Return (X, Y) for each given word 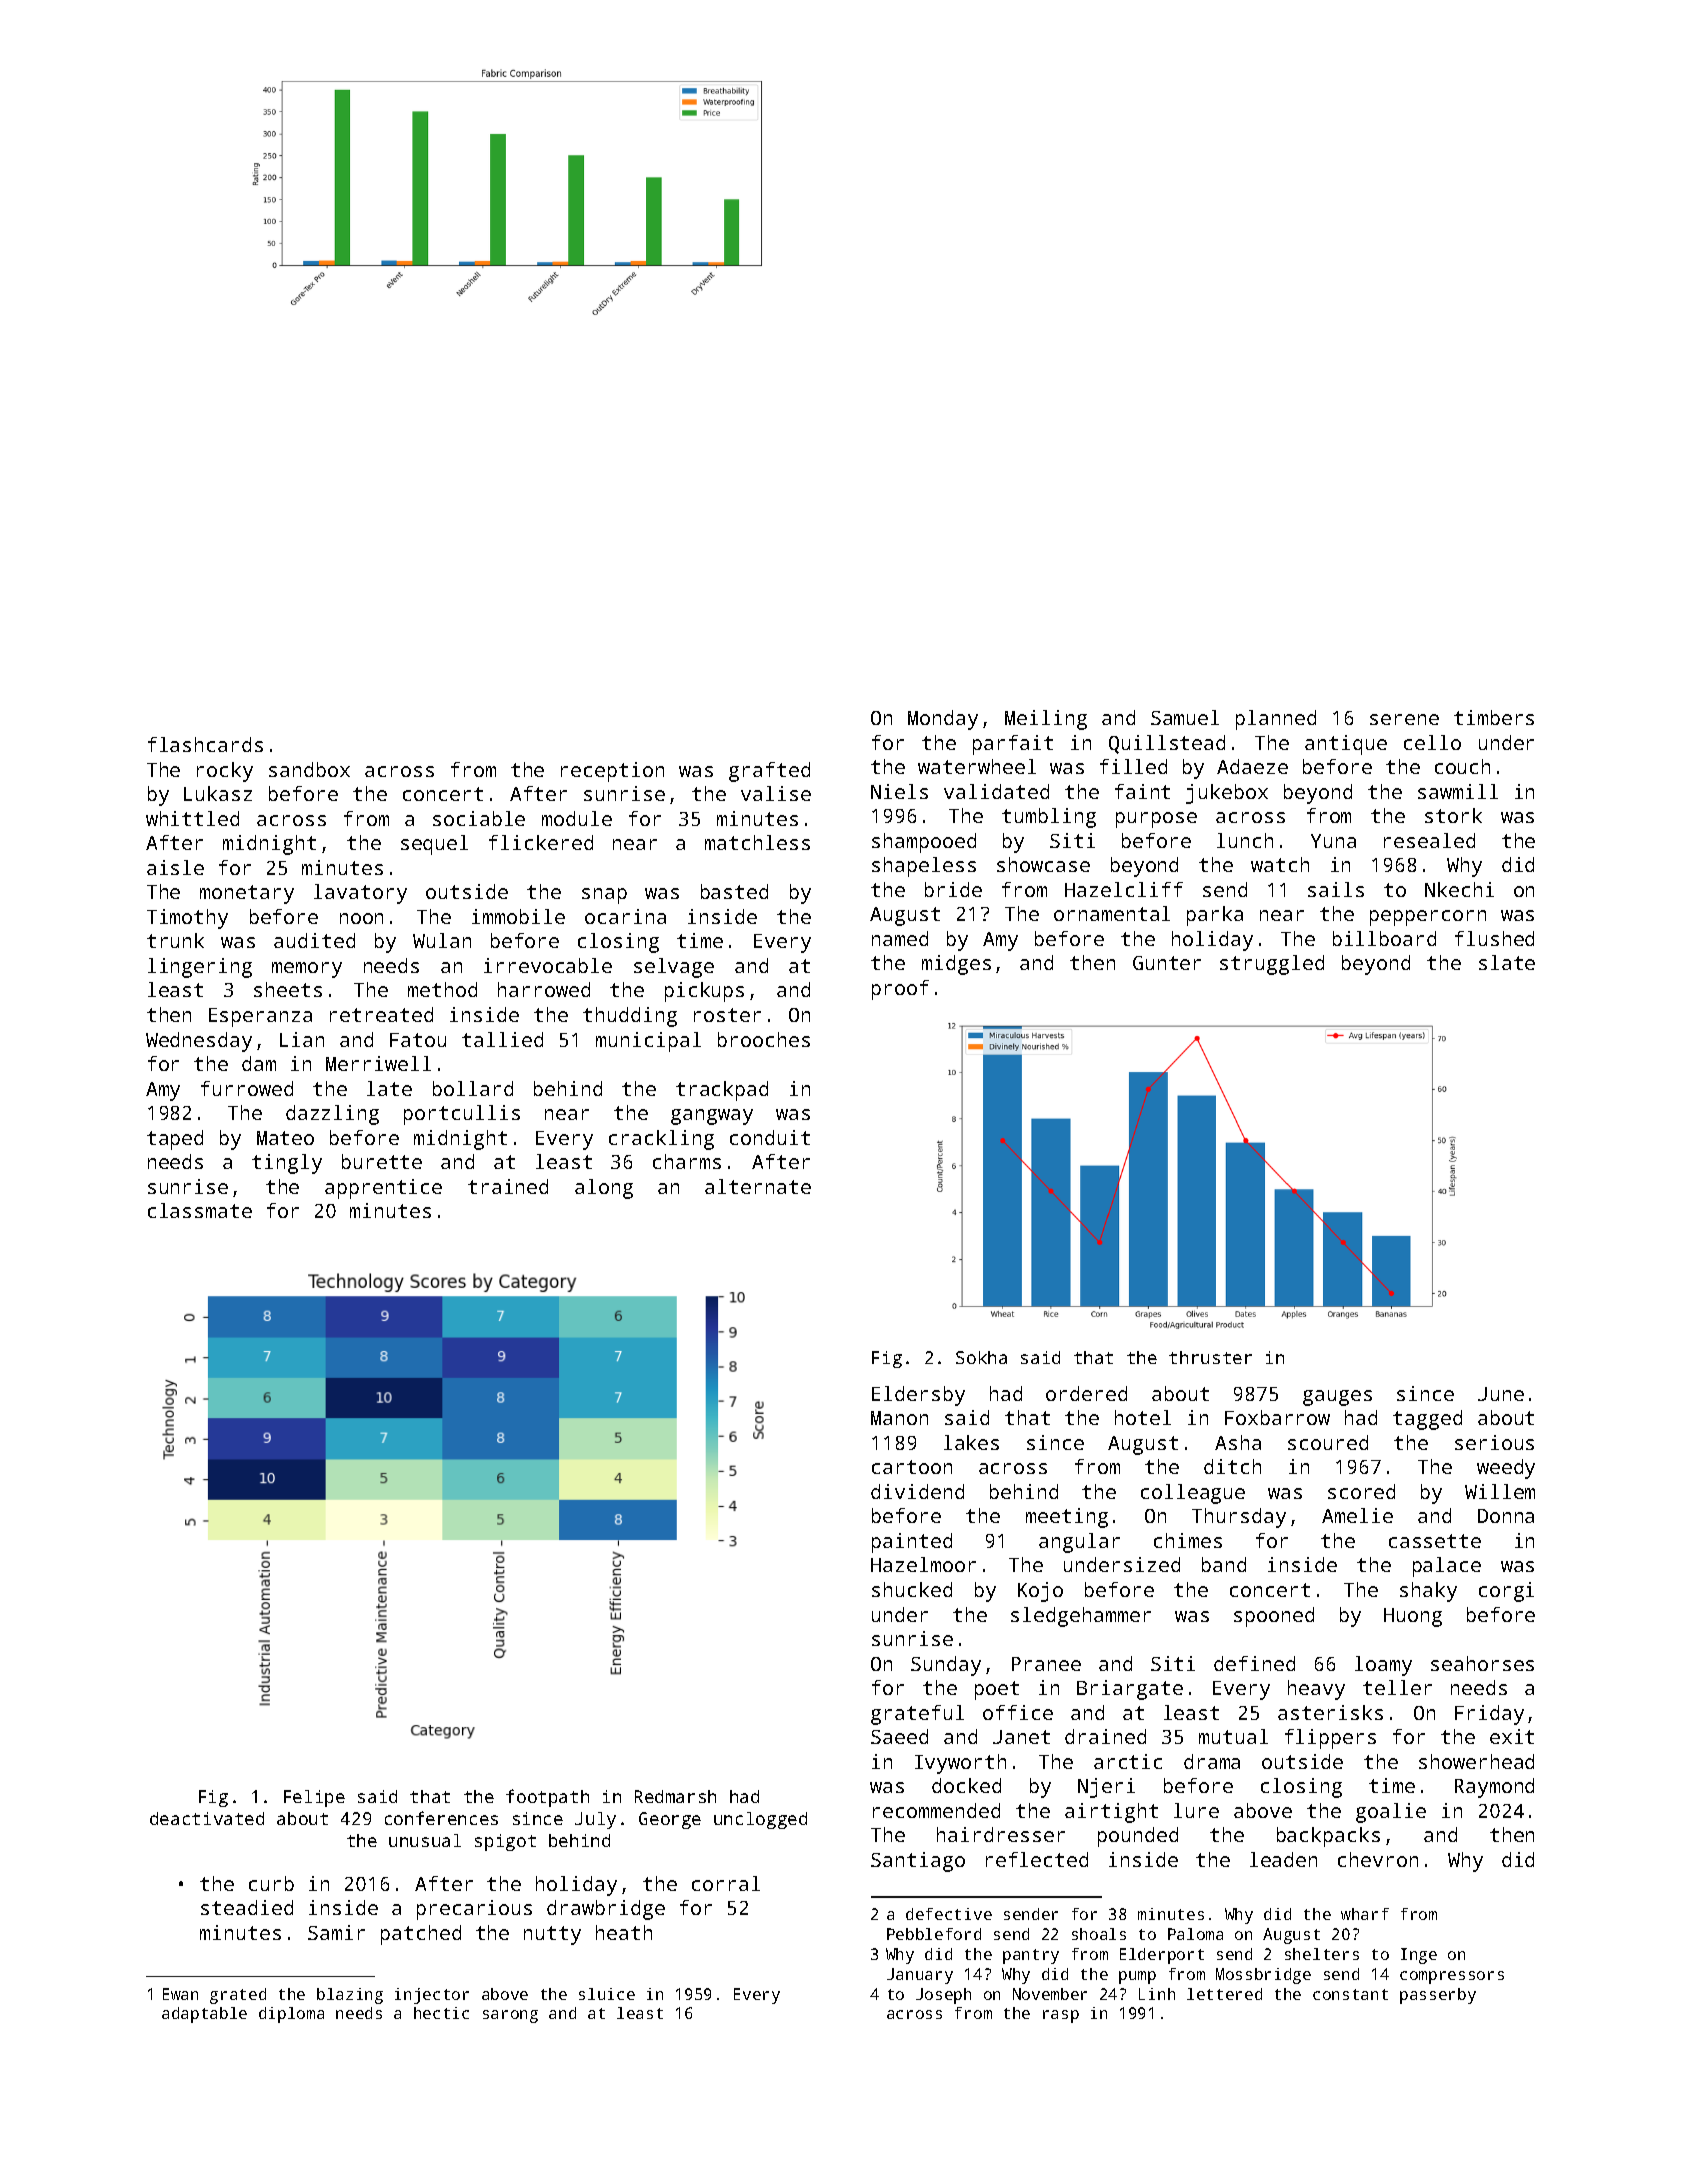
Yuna (1333, 841)
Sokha (981, 1357)
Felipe (314, 1798)
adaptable (204, 2015)
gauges (1337, 1398)
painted (912, 1543)
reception (612, 772)
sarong (510, 2016)
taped (175, 1140)
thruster (1210, 1357)
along (604, 1189)
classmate (200, 1210)
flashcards (205, 744)
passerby (1438, 1996)
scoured (1328, 1442)
